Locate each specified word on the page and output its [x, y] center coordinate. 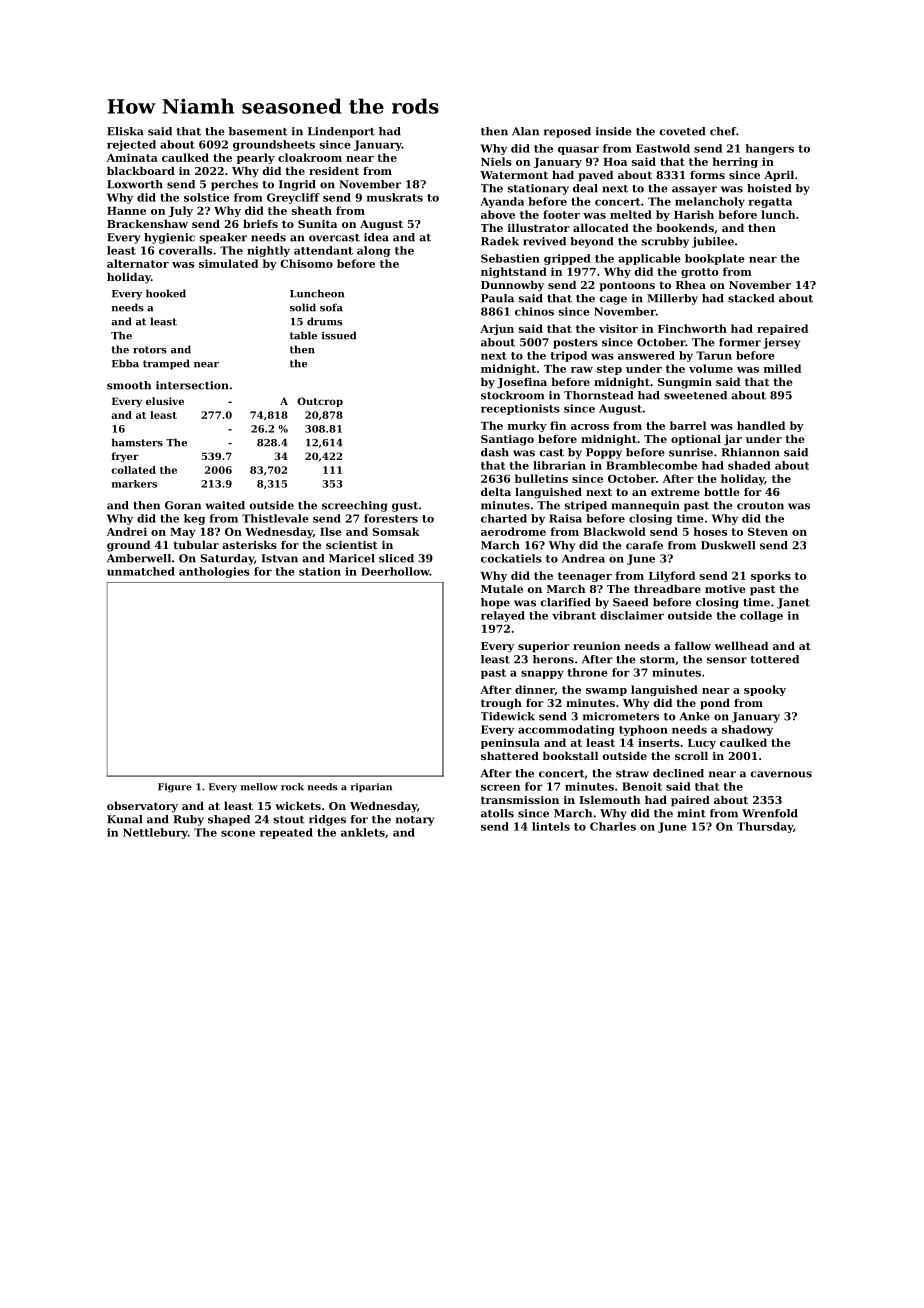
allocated [601, 227]
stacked [751, 298]
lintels [551, 826]
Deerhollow [395, 571]
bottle [722, 491]
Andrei [127, 531]
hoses [710, 531]
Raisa [565, 518]
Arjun [497, 329]
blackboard [141, 170]
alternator [138, 263]
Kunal [124, 819]
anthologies [214, 572]
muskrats [395, 197]
